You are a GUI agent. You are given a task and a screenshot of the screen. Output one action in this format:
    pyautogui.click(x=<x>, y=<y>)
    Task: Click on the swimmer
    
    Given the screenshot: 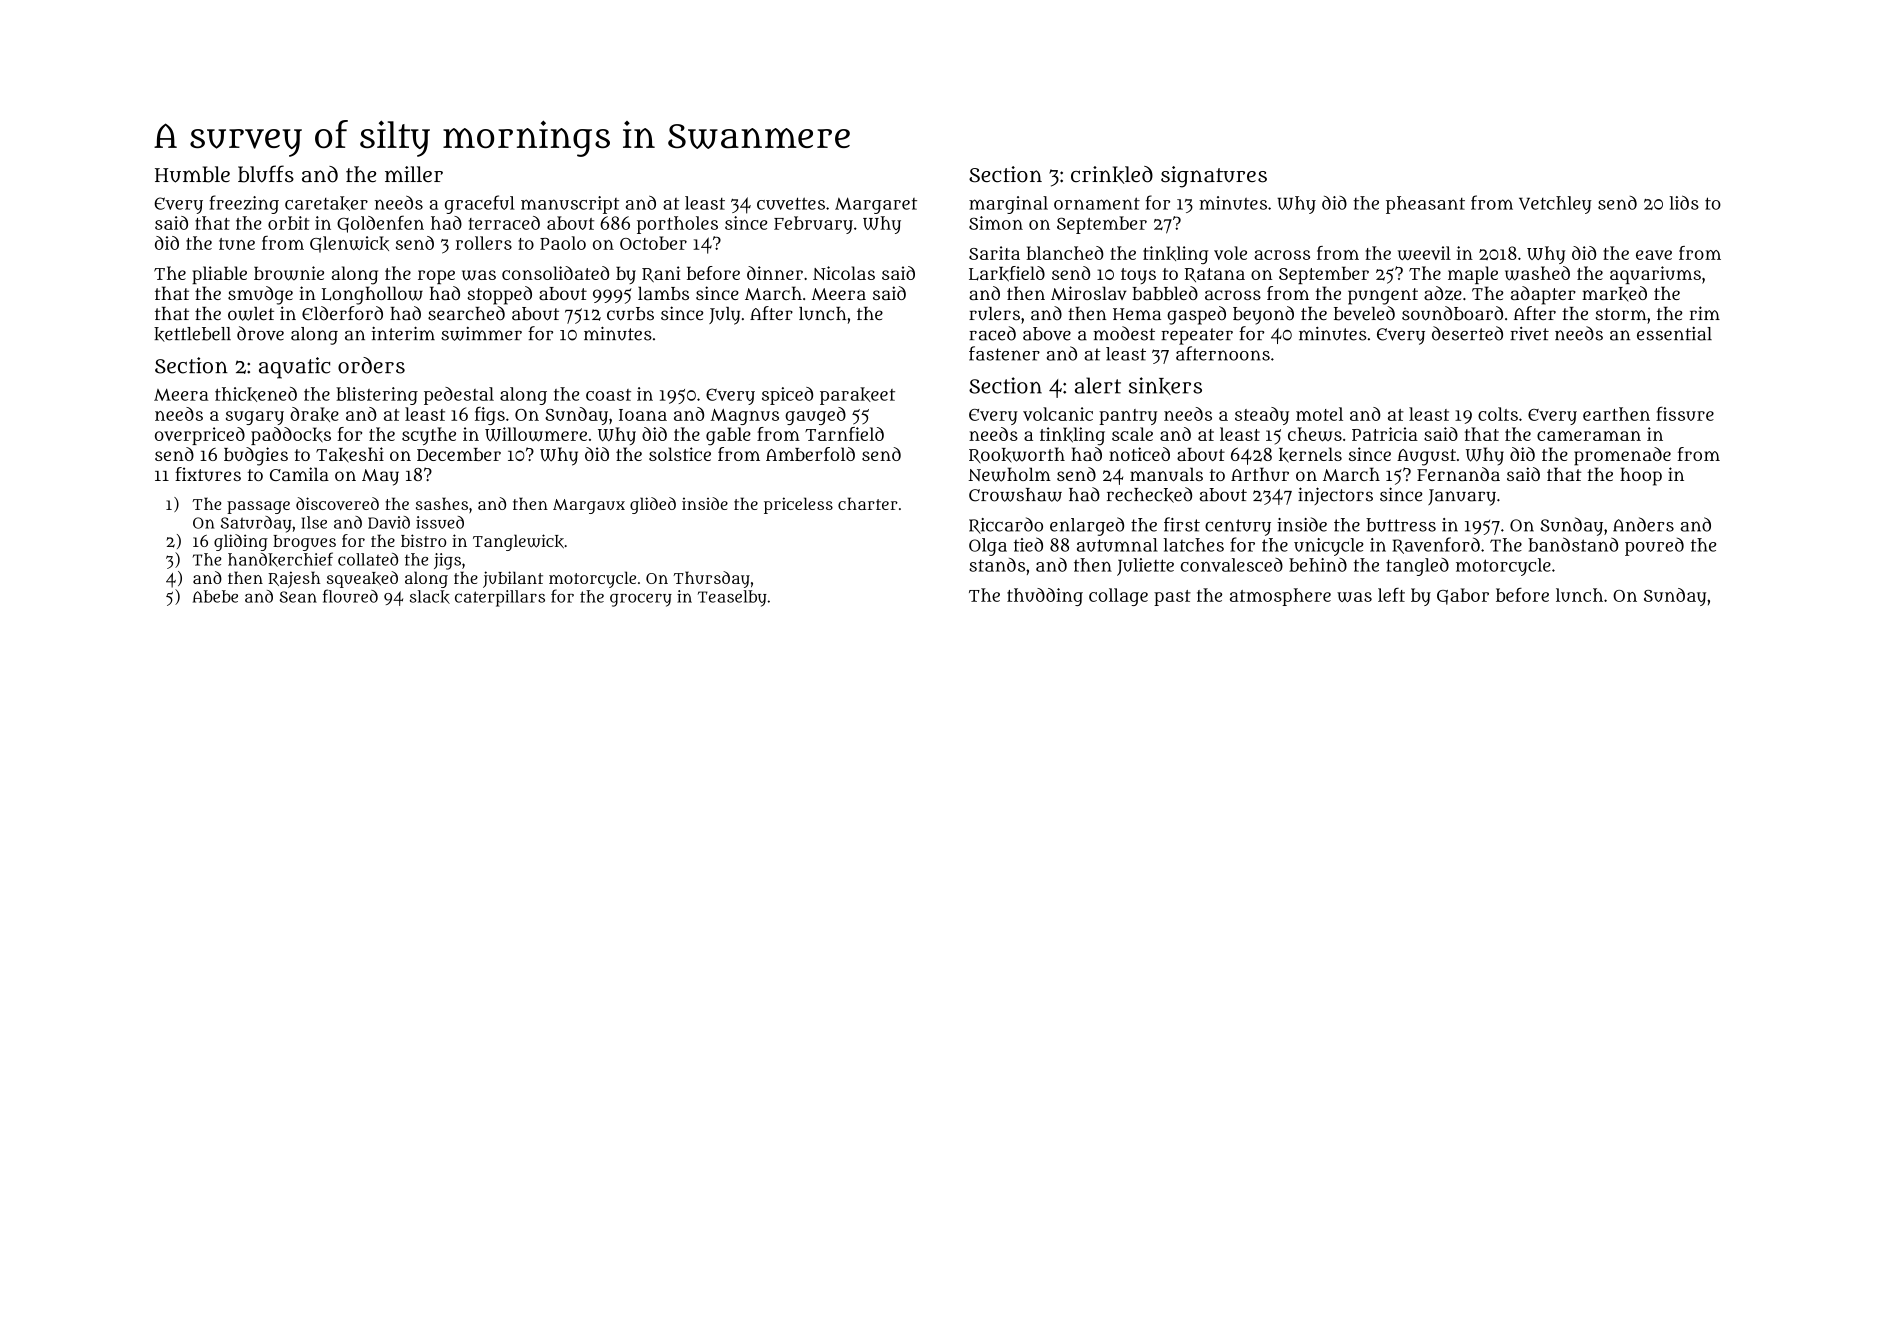 What is the action you would take?
    pyautogui.click(x=481, y=334)
